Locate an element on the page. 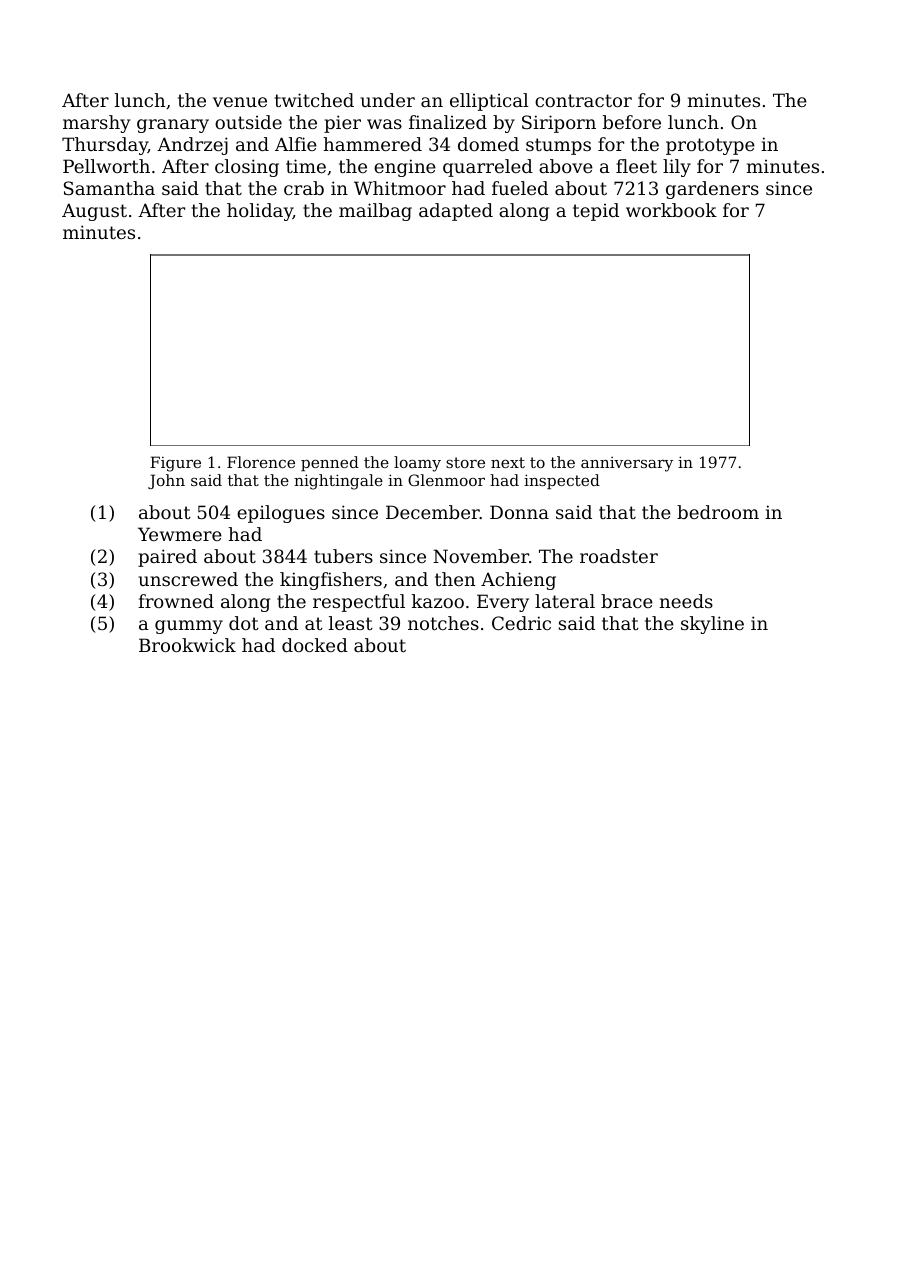 The height and width of the document is (1277, 900). August is located at coordinates (94, 212).
